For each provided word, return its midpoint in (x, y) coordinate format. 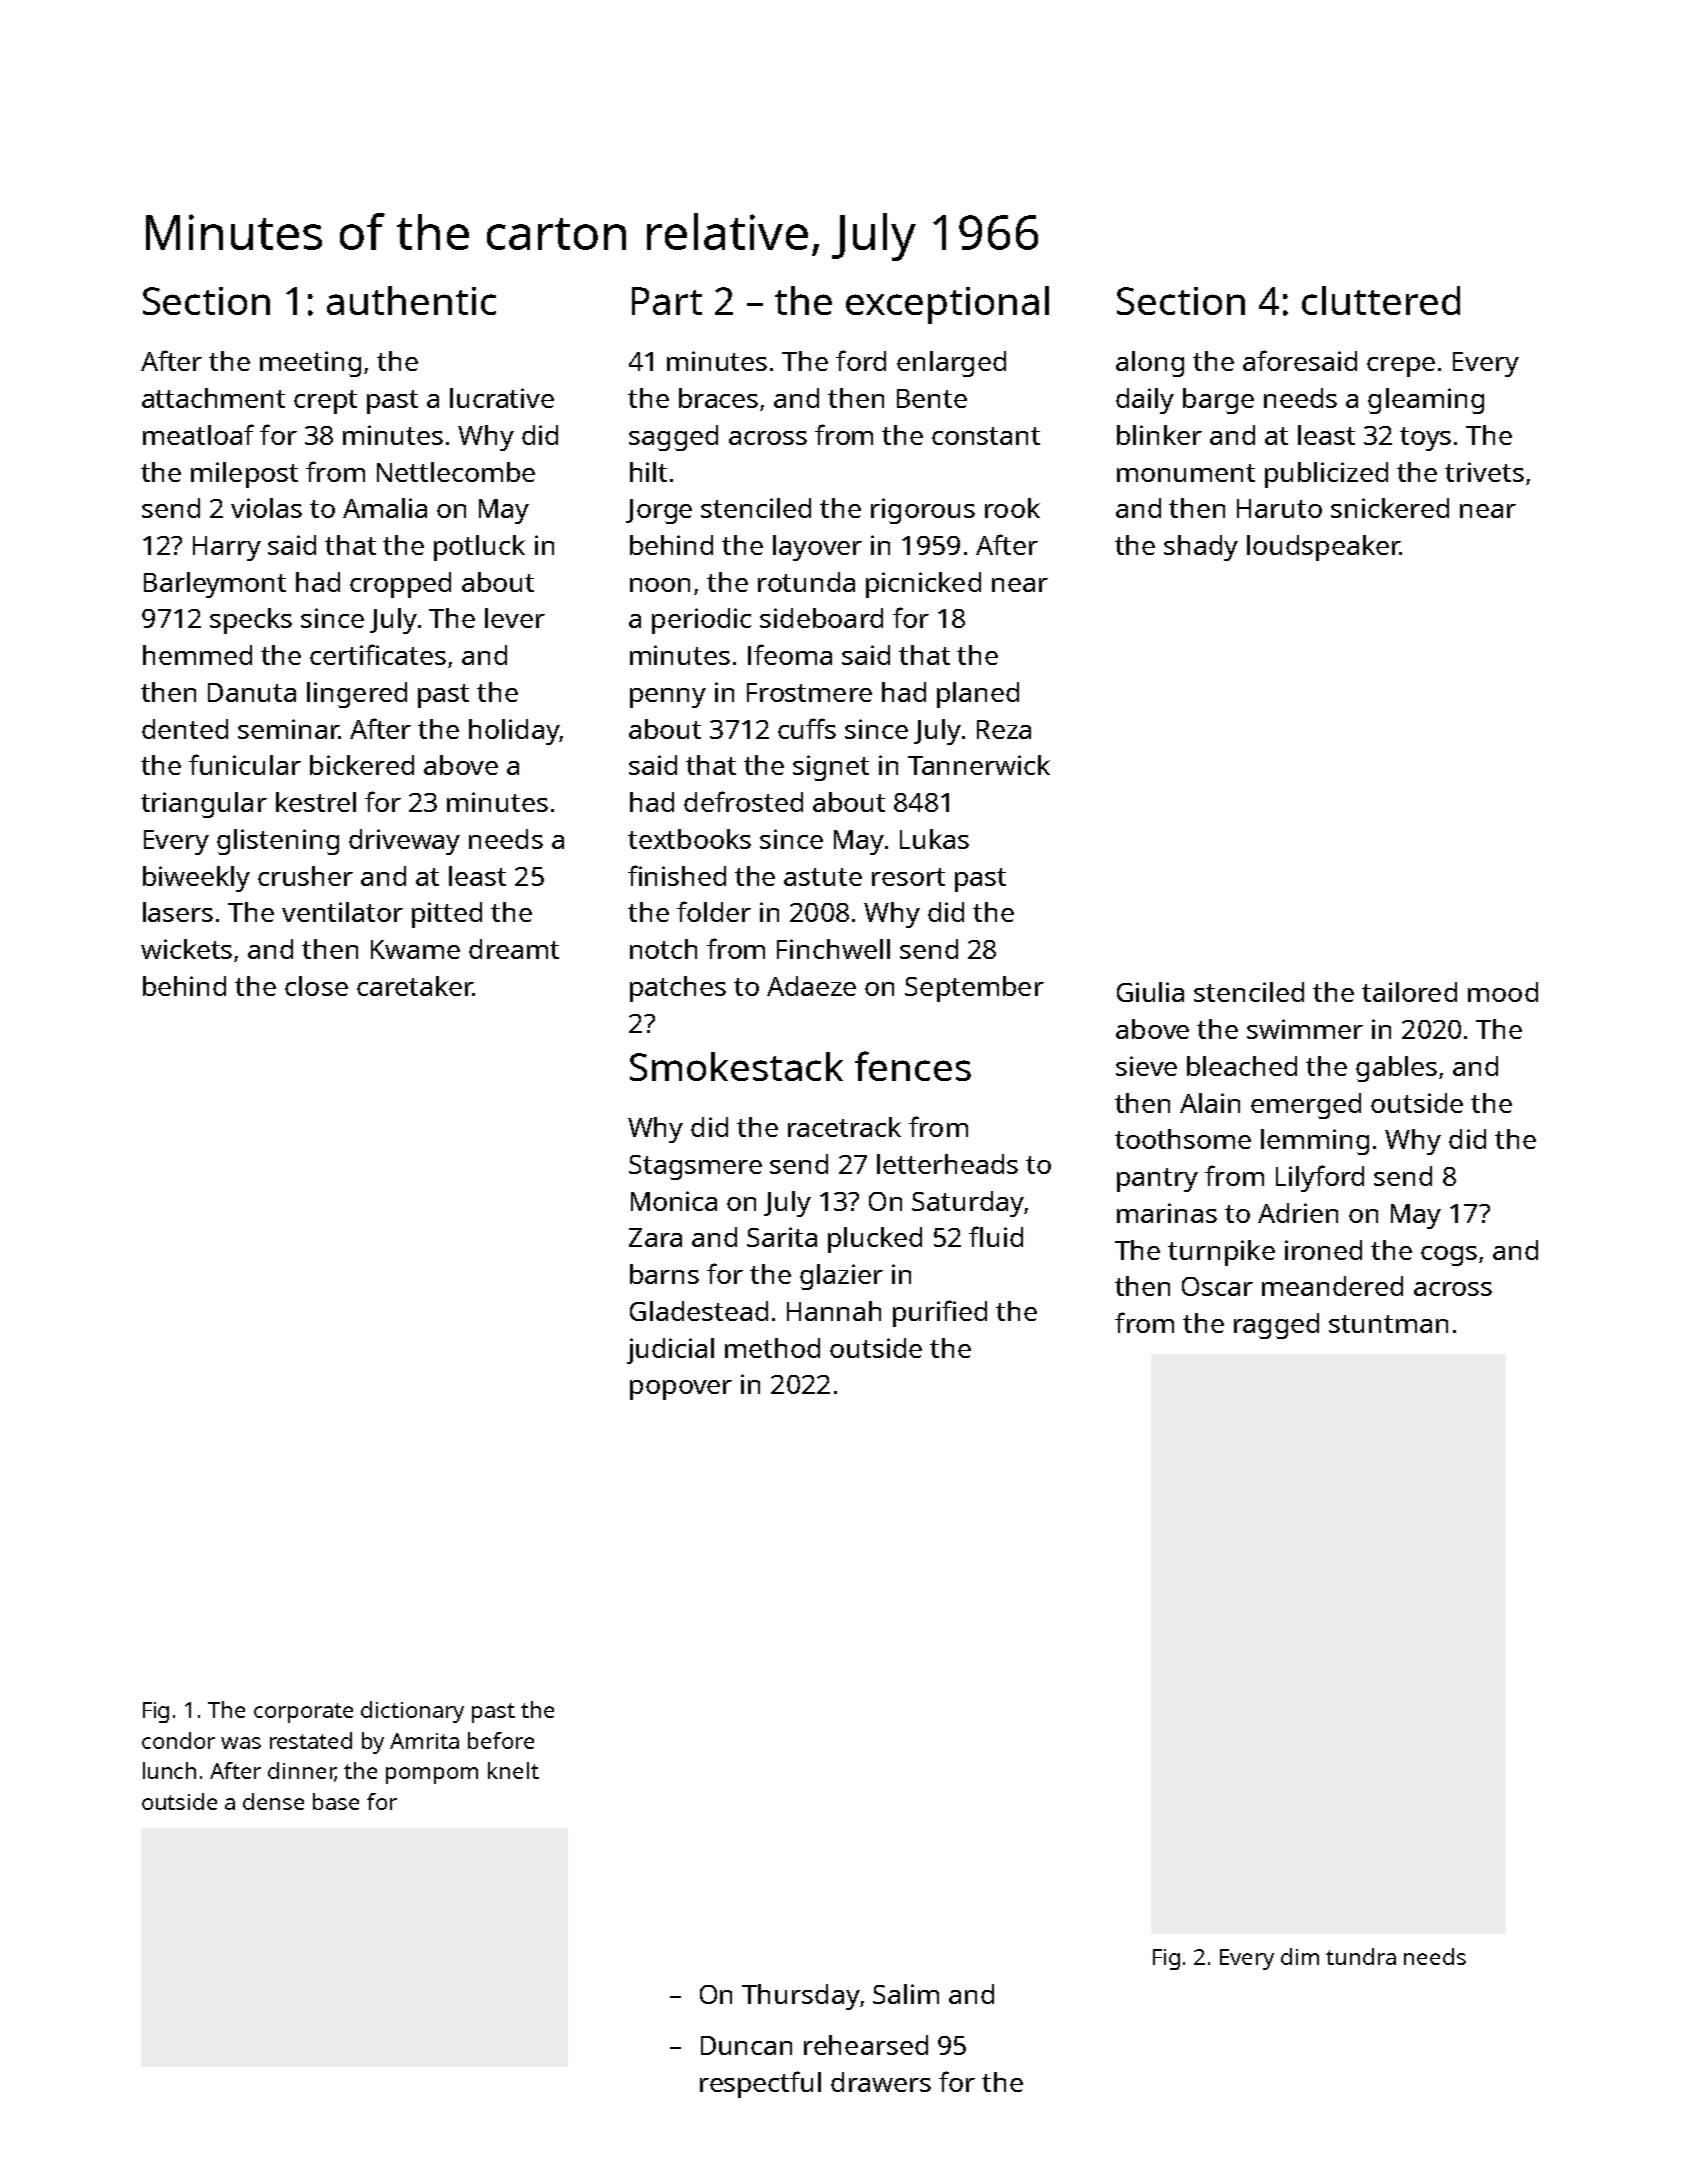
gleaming (1426, 401)
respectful (760, 2084)
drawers (881, 2082)
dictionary (412, 1712)
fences (913, 1066)
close (316, 986)
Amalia (385, 508)
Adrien (1298, 1213)
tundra (1361, 1956)
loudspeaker (1323, 548)
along (1150, 364)
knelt (513, 1770)
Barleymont (215, 585)
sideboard (821, 618)
